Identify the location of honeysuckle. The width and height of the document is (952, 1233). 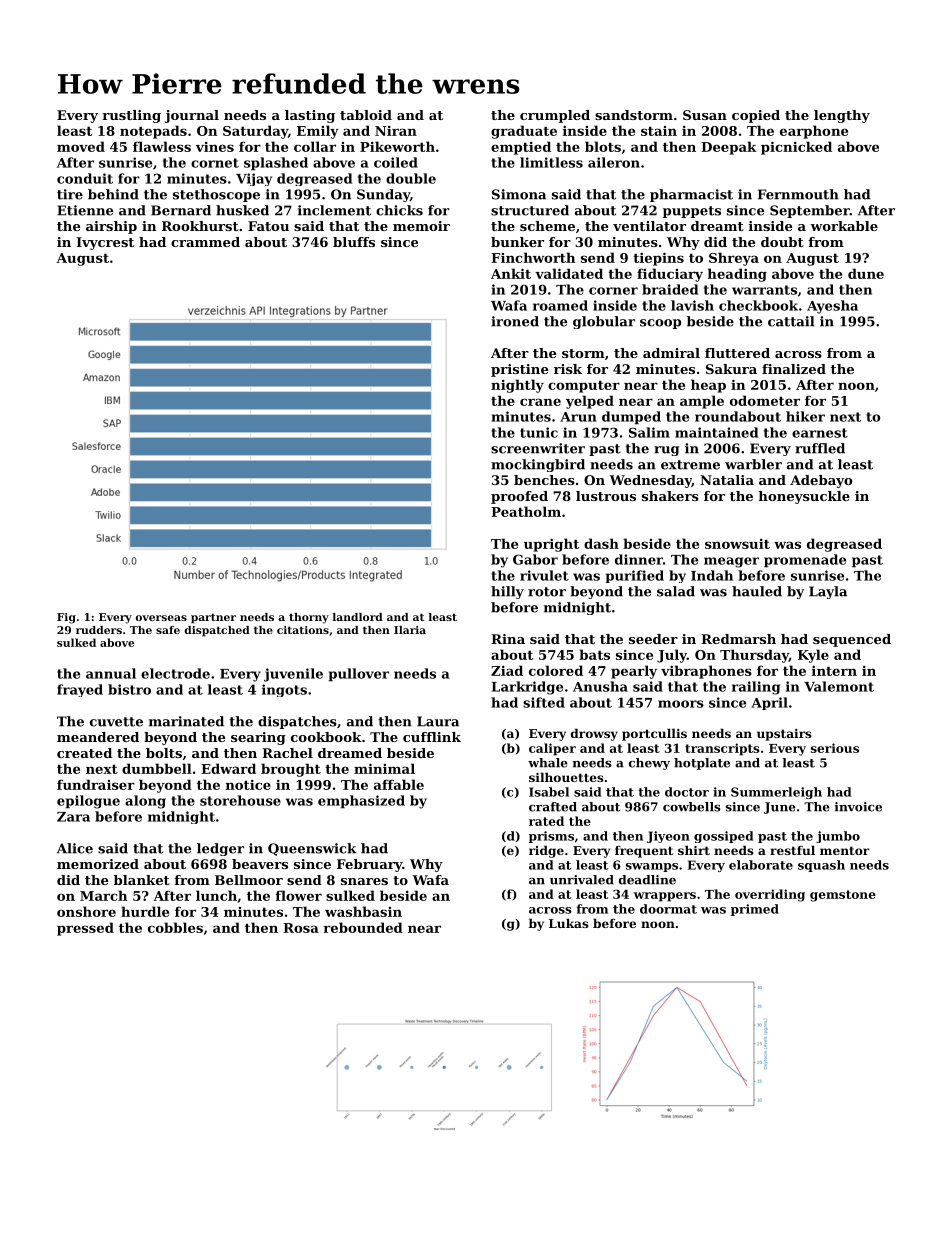
(804, 497).
